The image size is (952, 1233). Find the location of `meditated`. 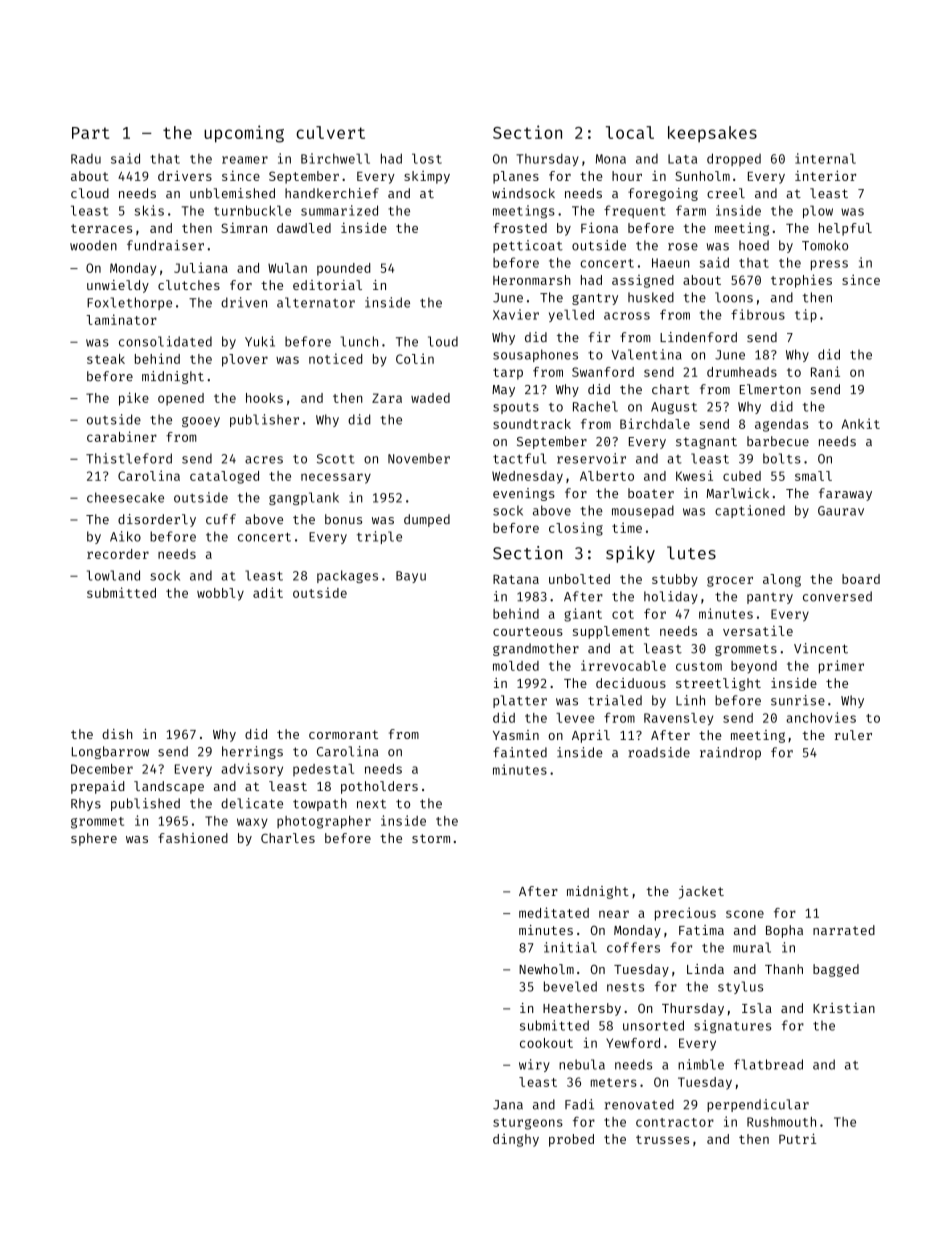

meditated is located at coordinates (554, 912).
